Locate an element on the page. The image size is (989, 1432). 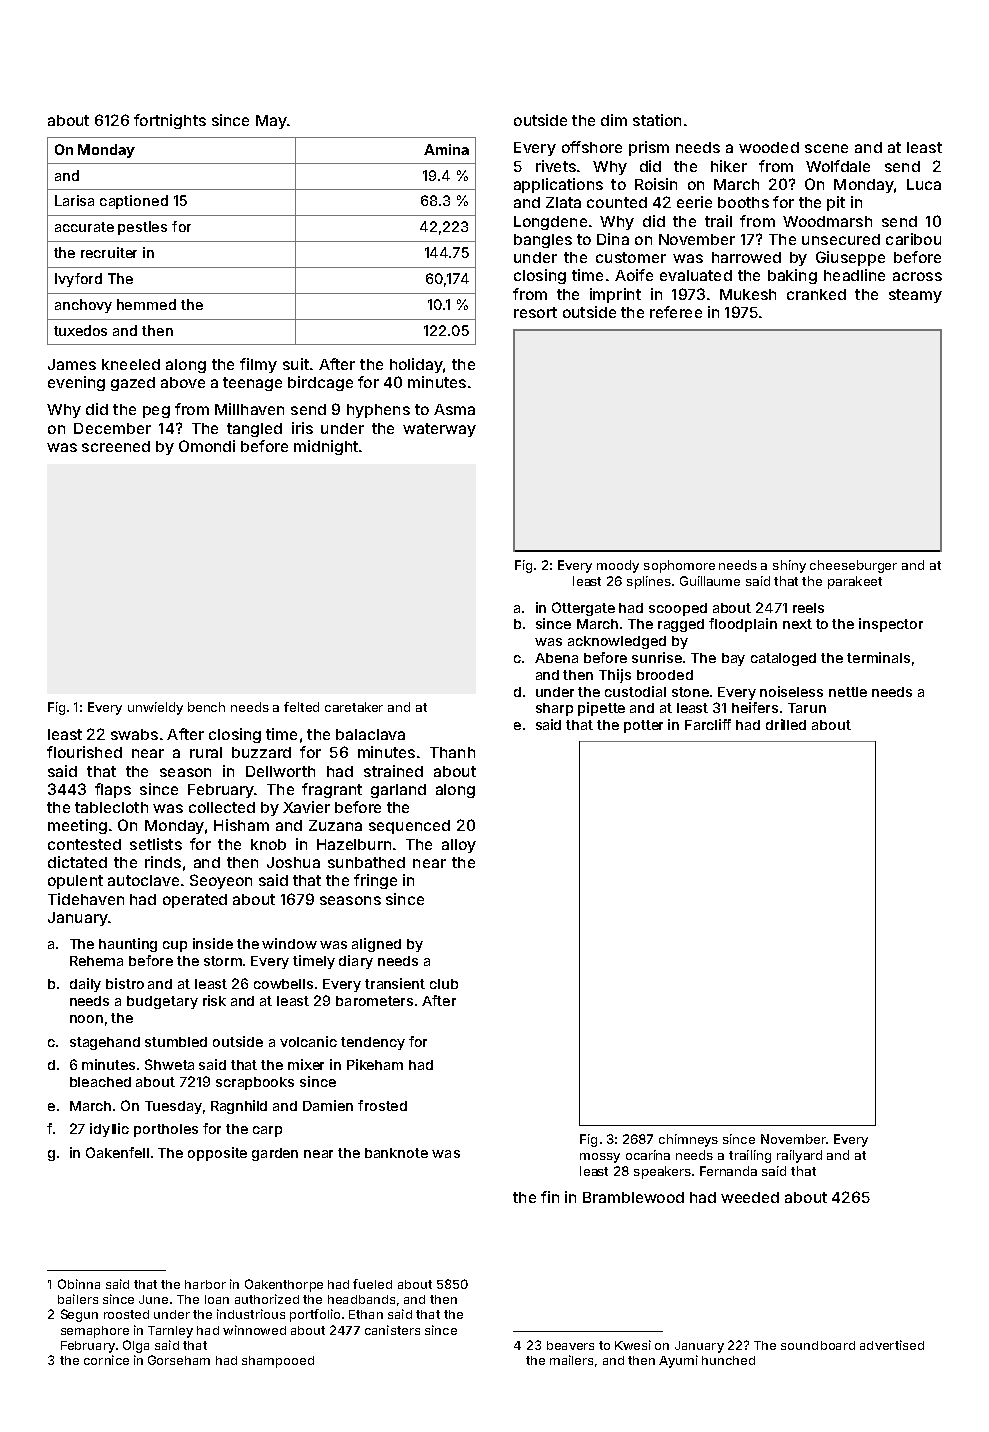
harbor is located at coordinates (205, 1284).
